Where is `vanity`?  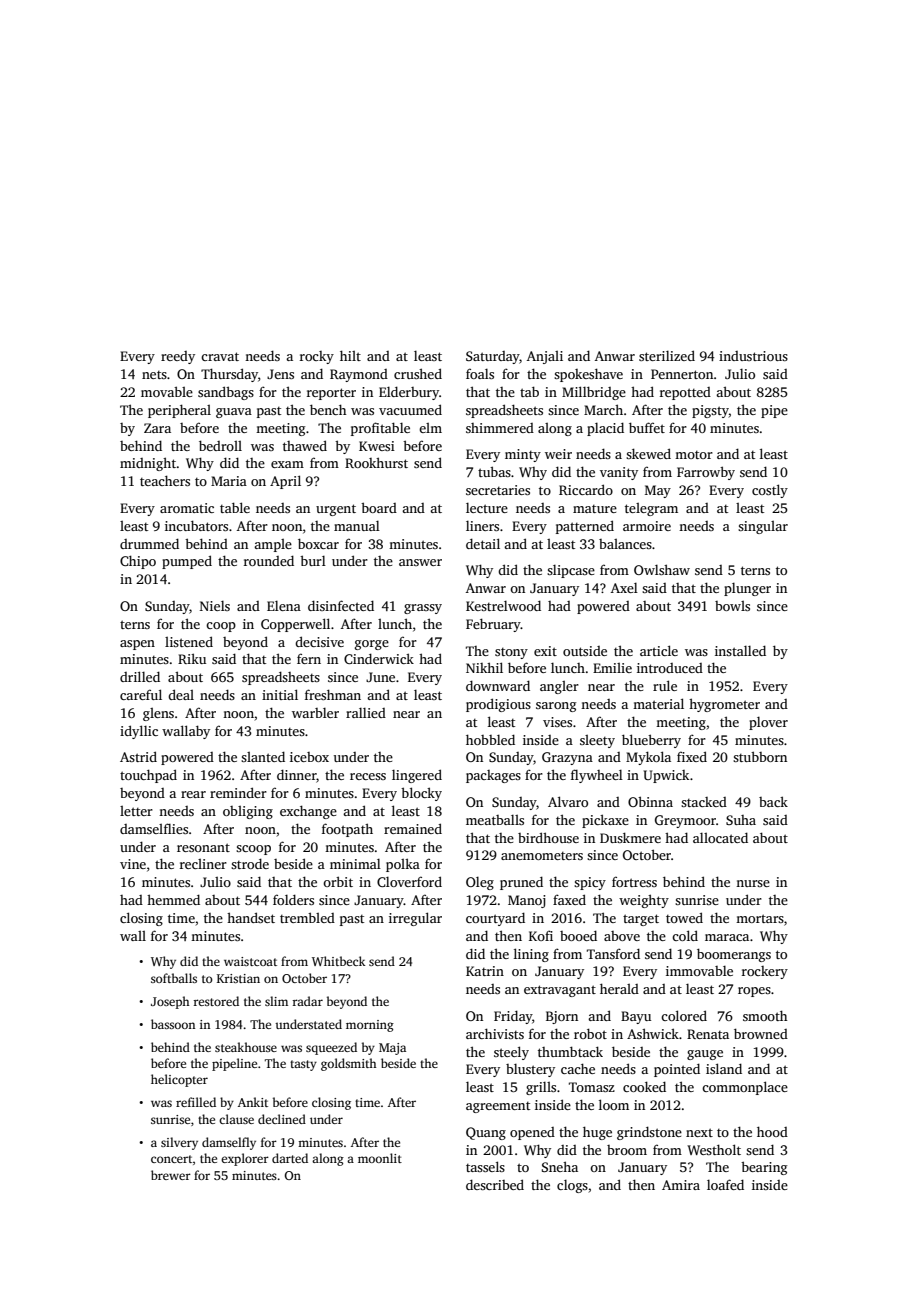
vanity is located at coordinates (619, 473).
